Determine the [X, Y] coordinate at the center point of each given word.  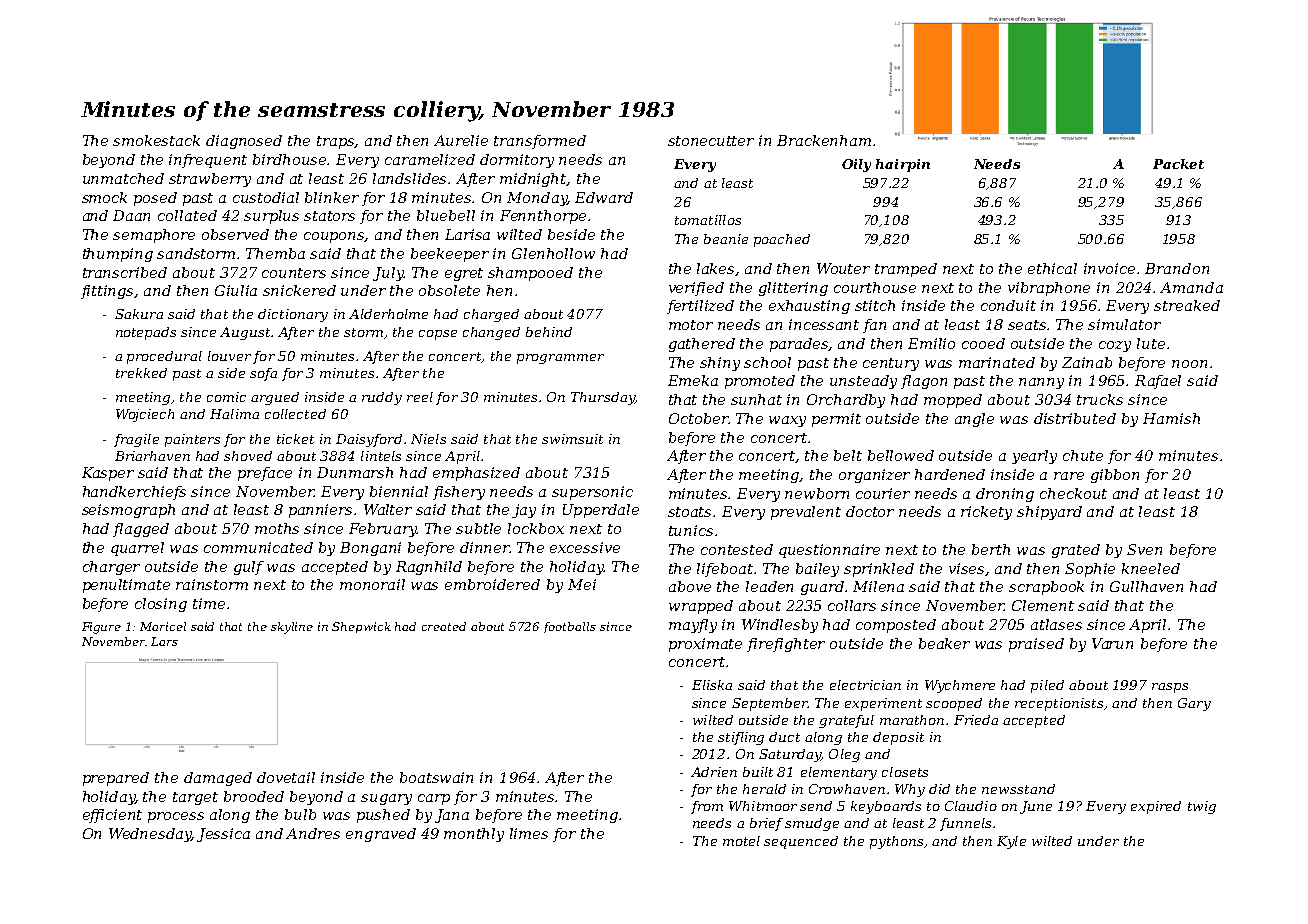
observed [235, 234]
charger [111, 568]
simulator [1124, 324]
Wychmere [960, 686]
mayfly [693, 626]
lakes [716, 269]
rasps [1170, 688]
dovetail [286, 777]
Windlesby [780, 626]
